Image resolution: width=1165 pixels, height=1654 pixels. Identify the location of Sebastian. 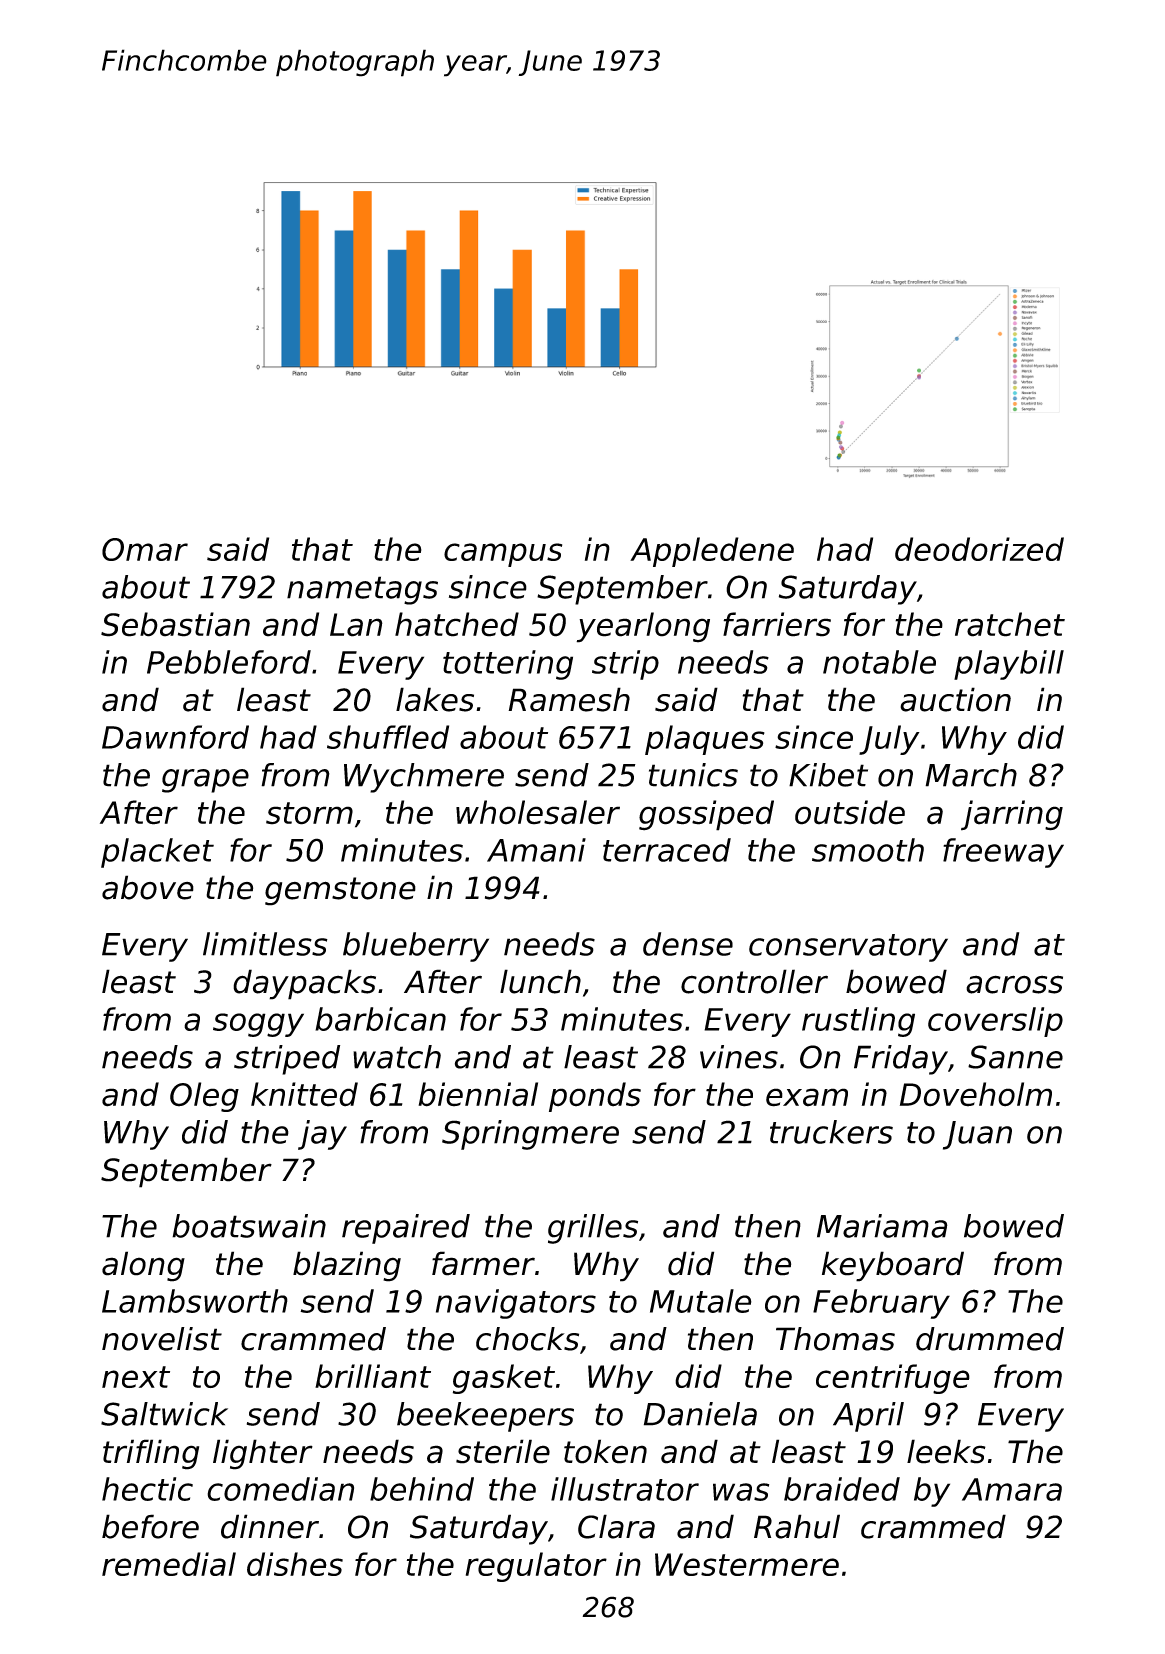
(175, 624).
